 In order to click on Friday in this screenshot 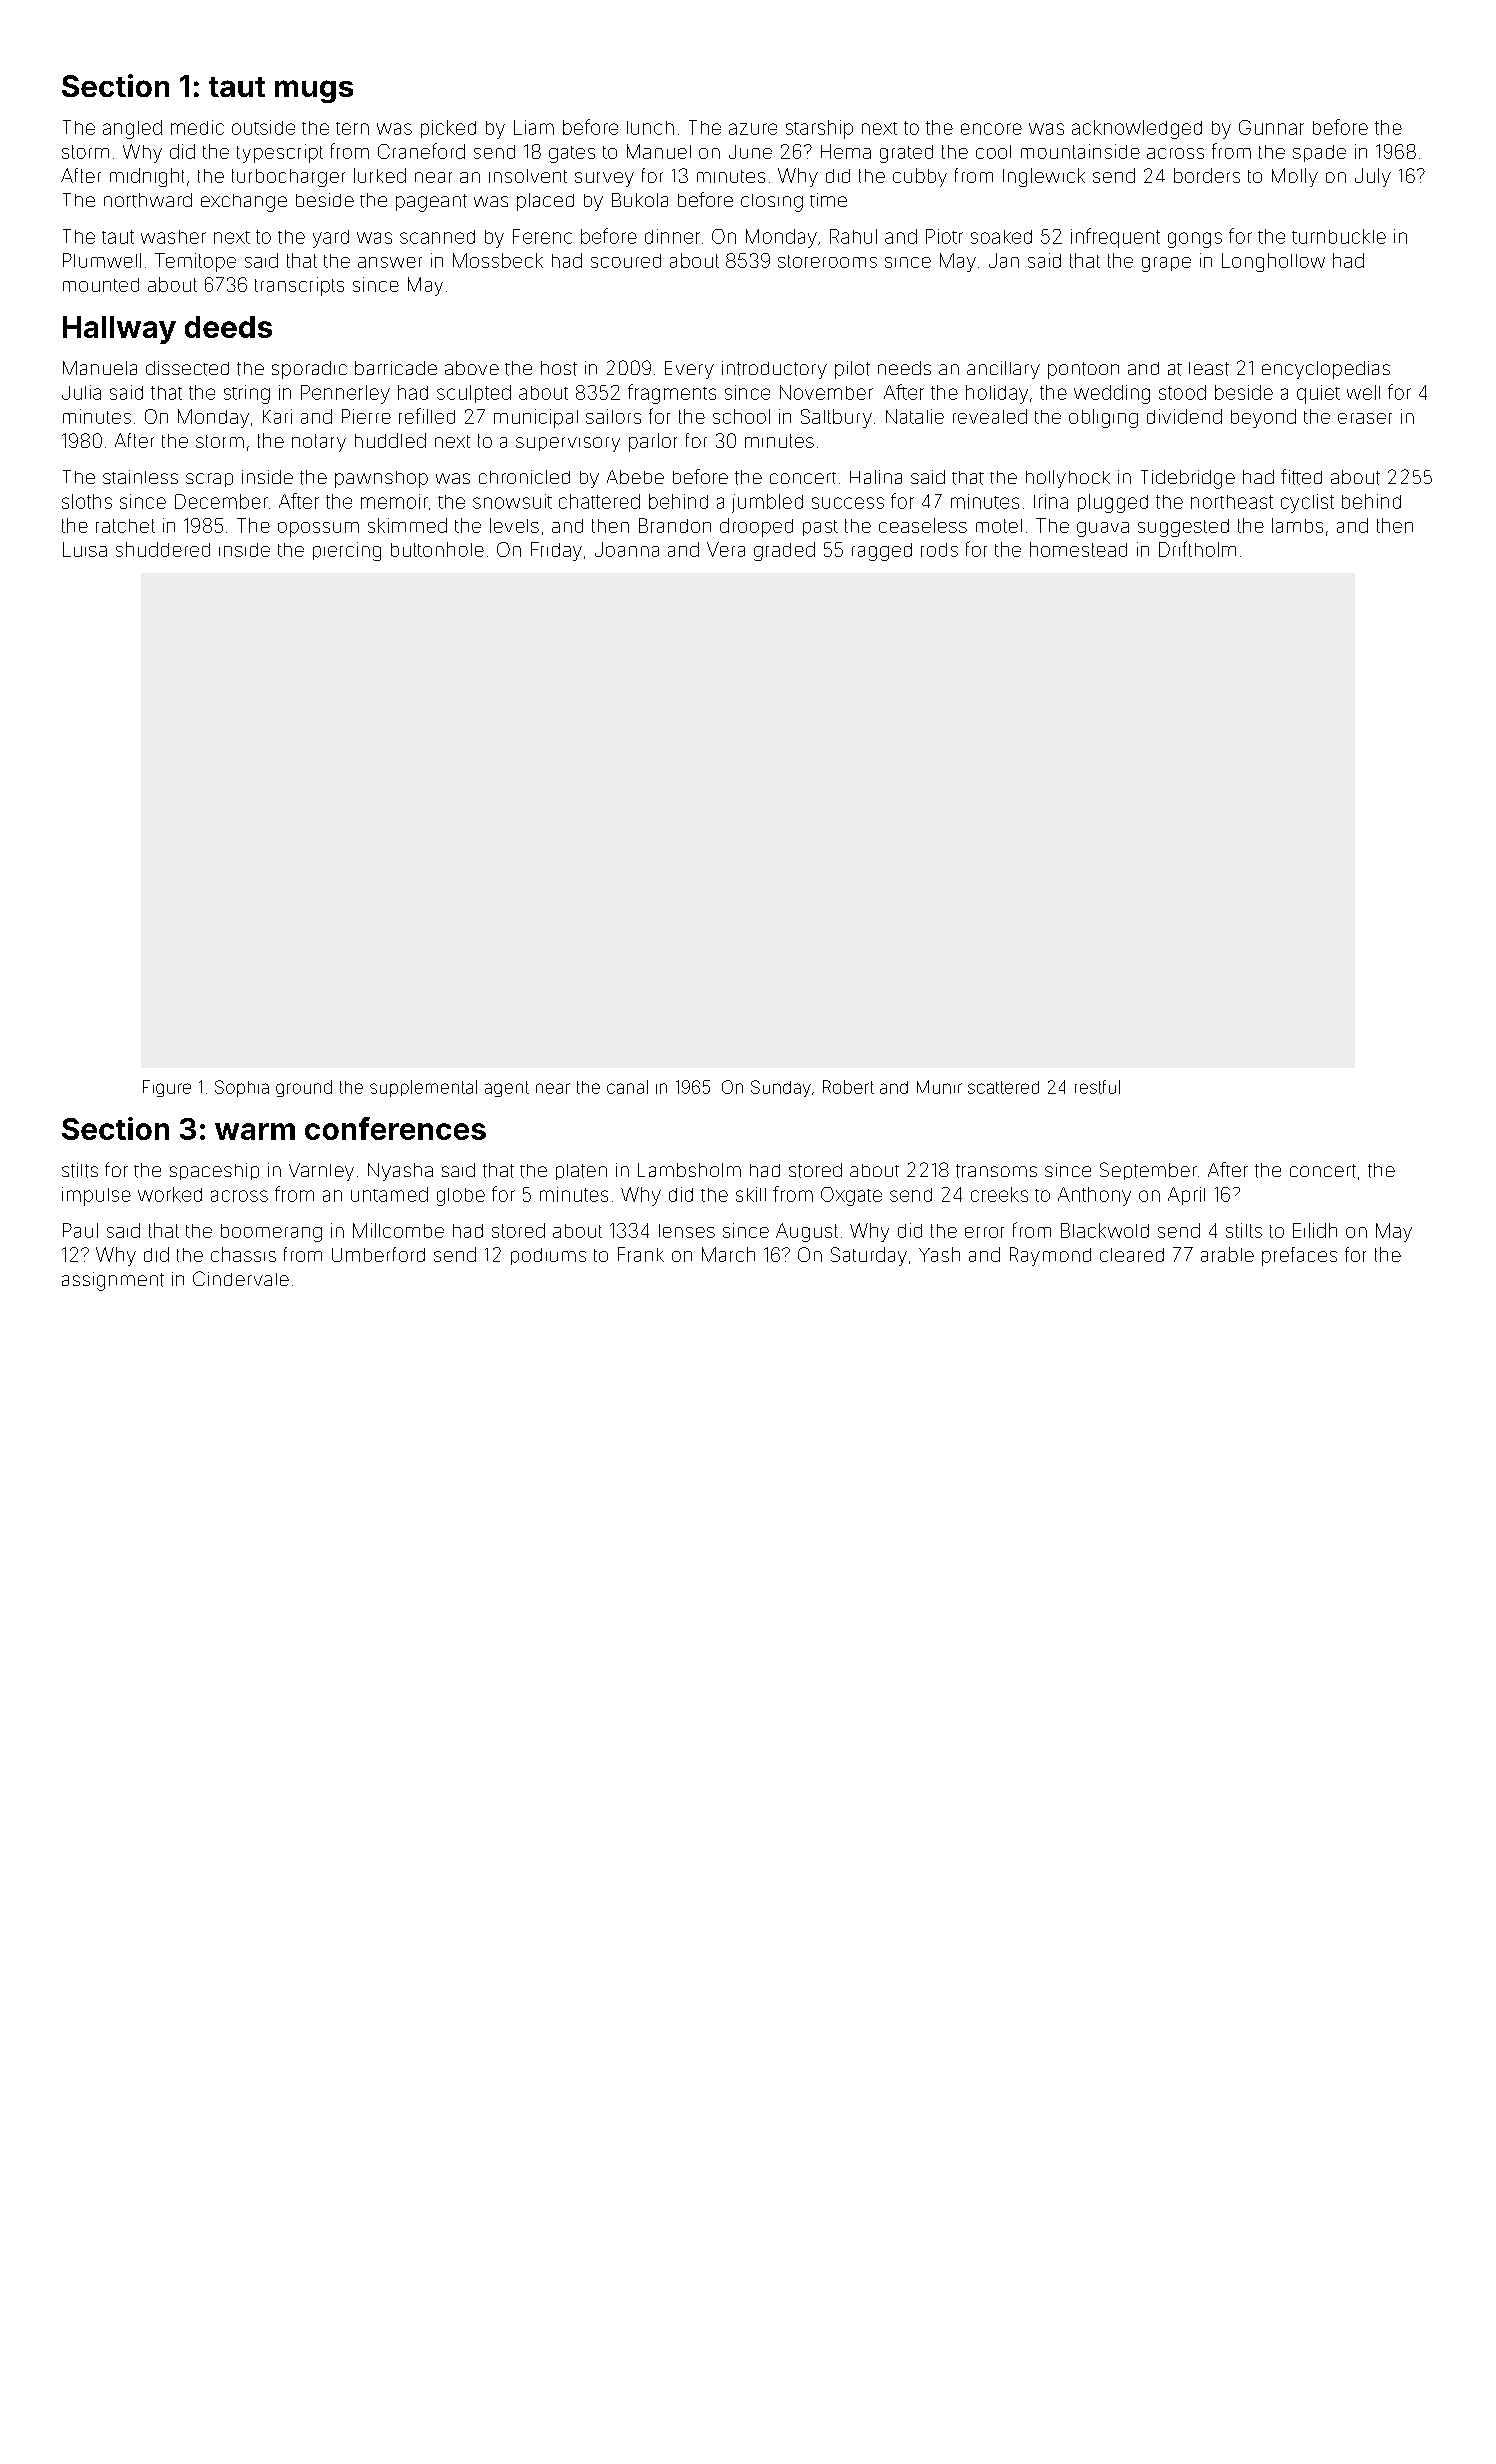, I will do `click(556, 551)`.
